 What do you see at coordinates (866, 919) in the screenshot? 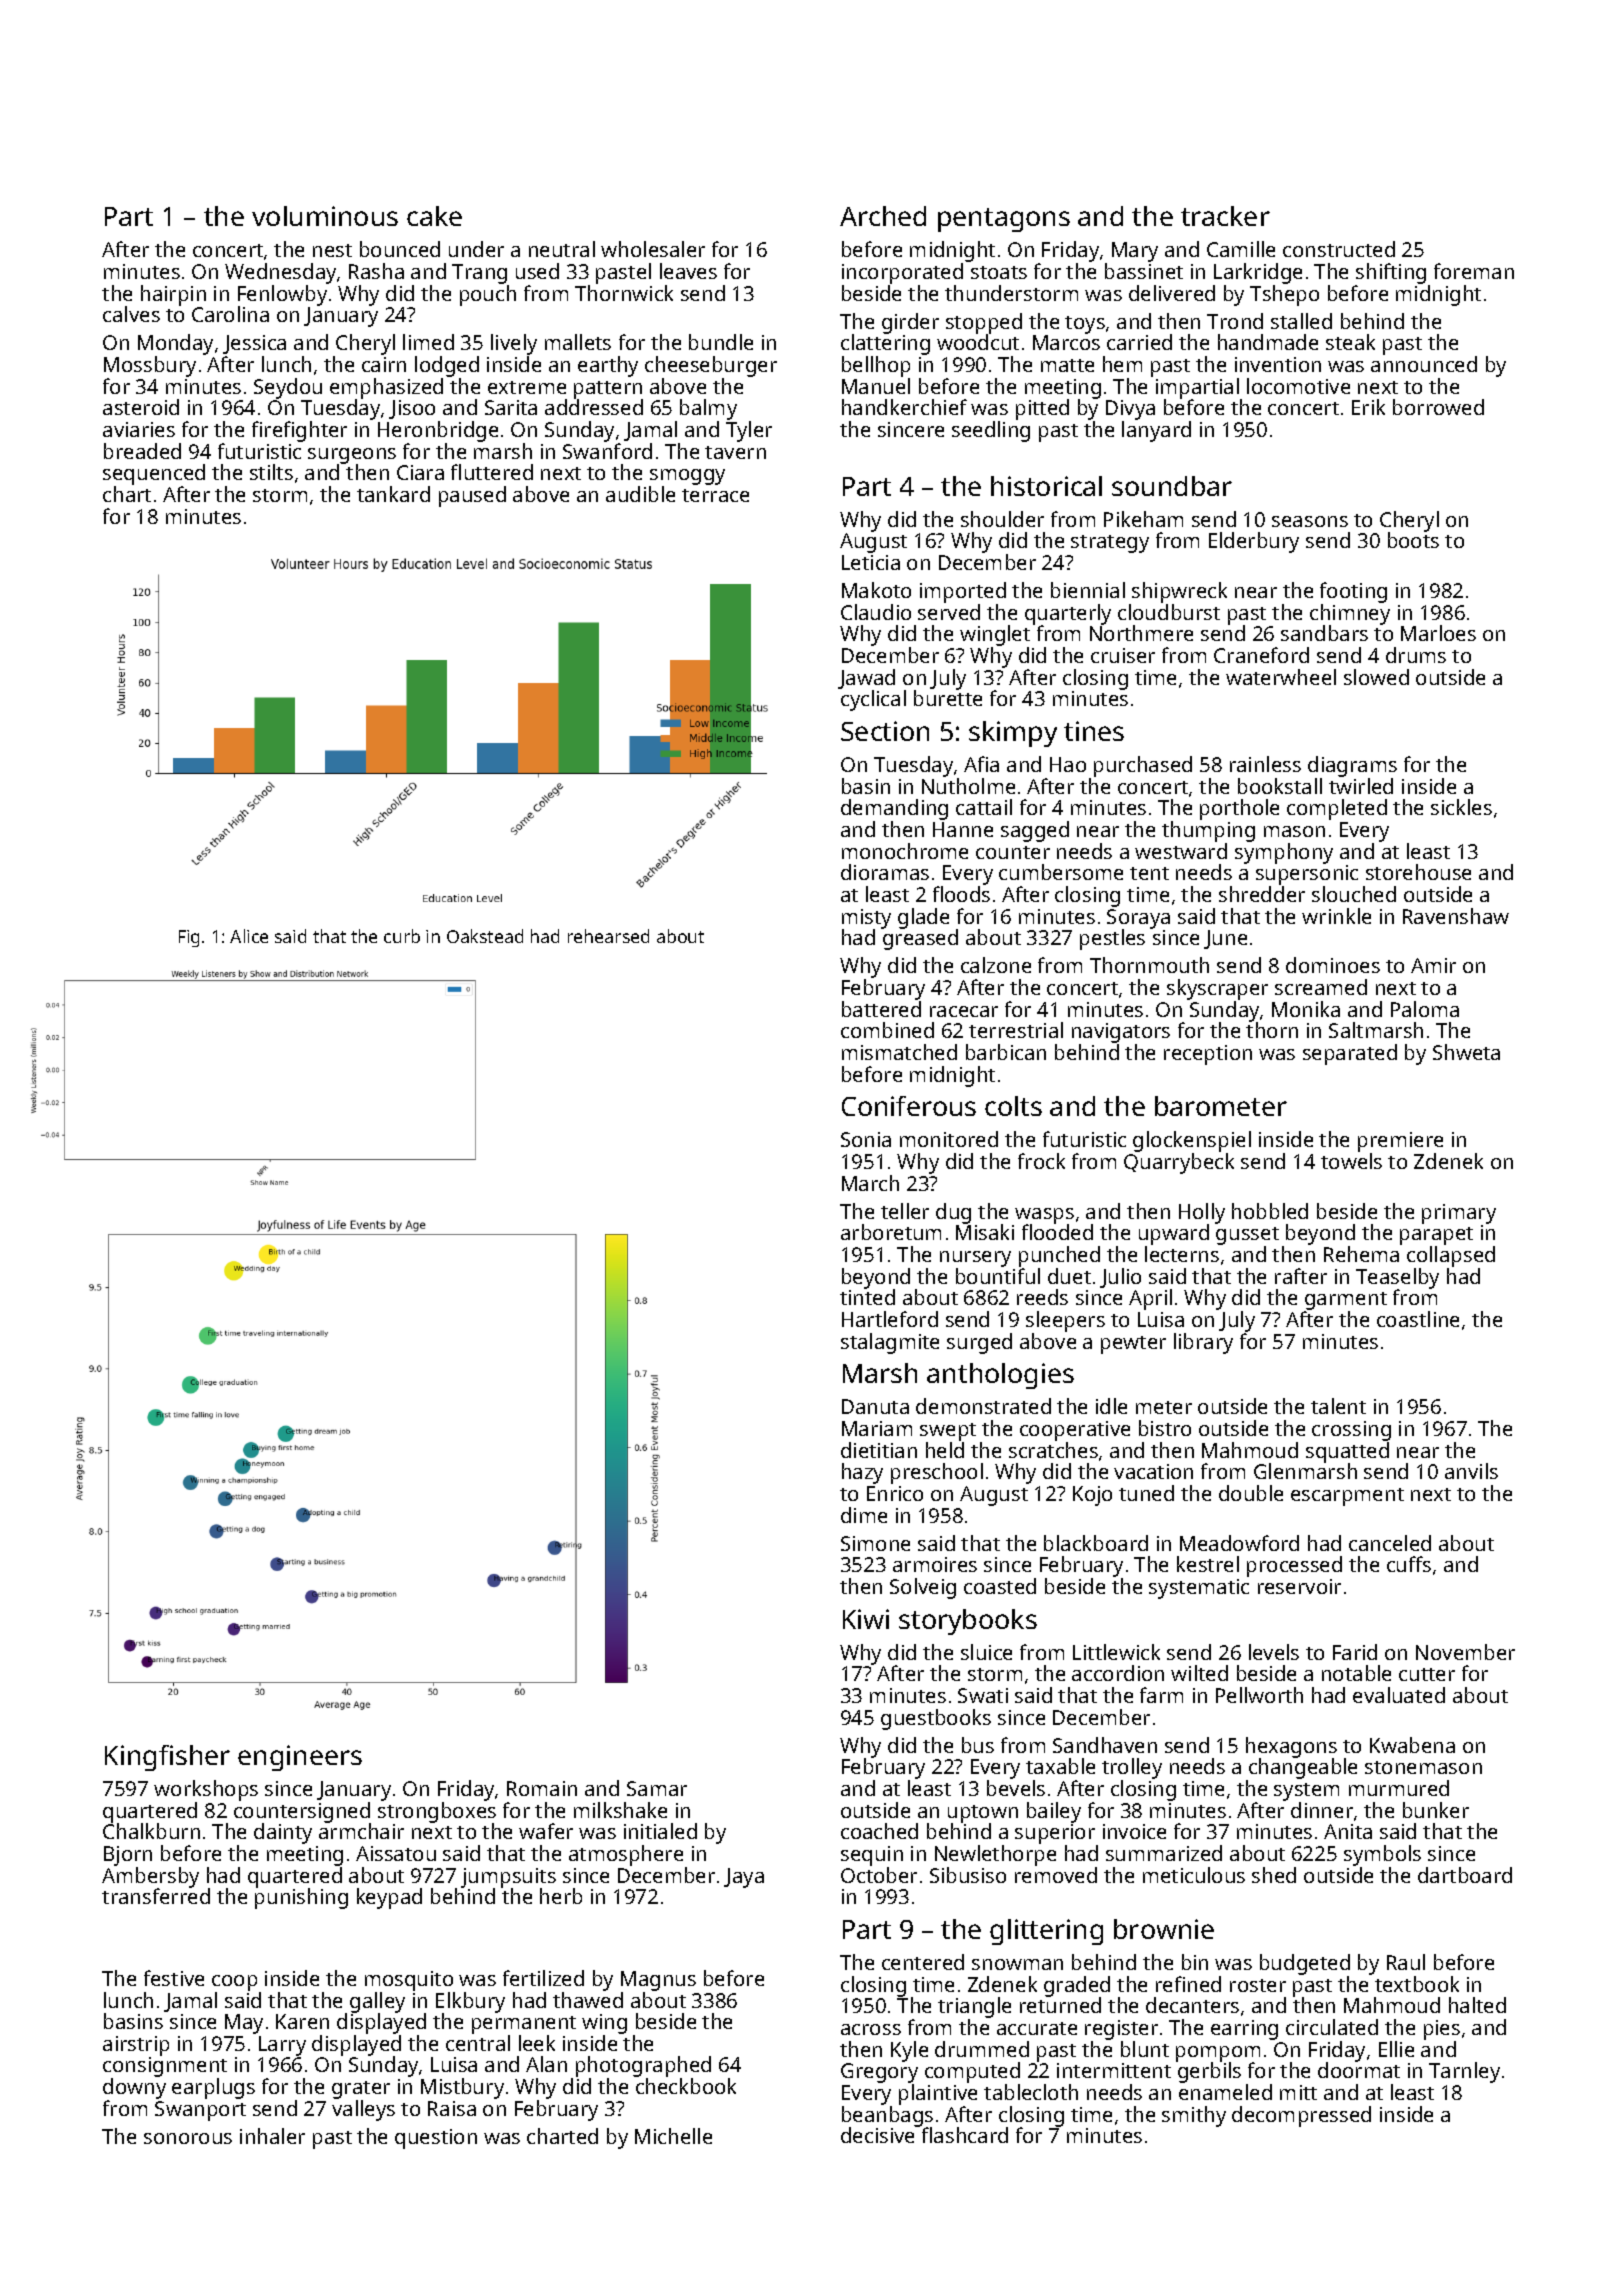
I see `misty` at bounding box center [866, 919].
